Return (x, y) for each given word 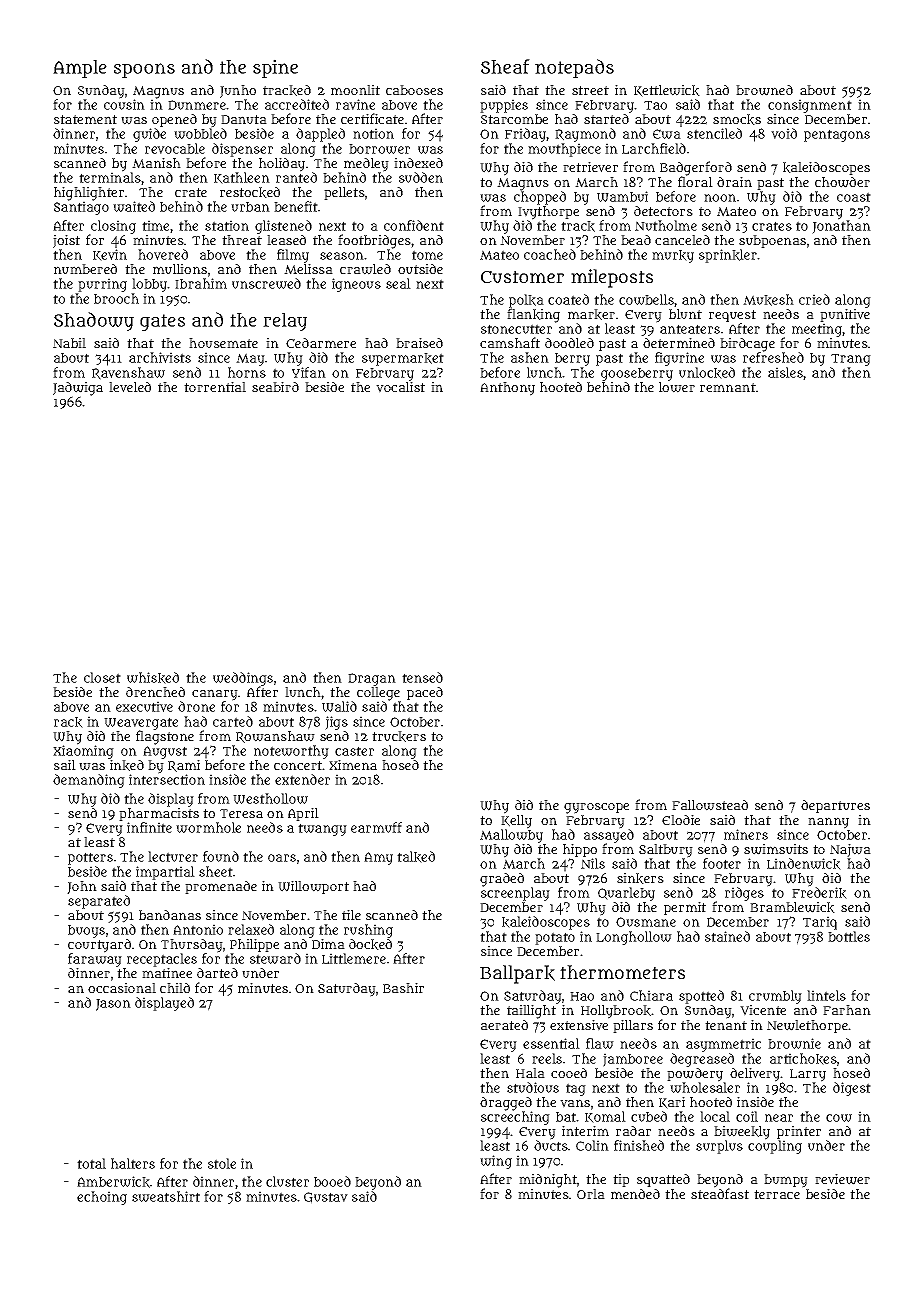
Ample (80, 69)
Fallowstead (710, 805)
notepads (574, 68)
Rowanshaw (275, 737)
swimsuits (776, 849)
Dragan (372, 679)
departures (835, 806)
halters (133, 1163)
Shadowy (94, 321)
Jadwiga (78, 389)
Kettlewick (667, 91)
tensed (422, 677)
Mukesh (768, 300)
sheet (216, 871)
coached (550, 254)
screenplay (515, 894)
